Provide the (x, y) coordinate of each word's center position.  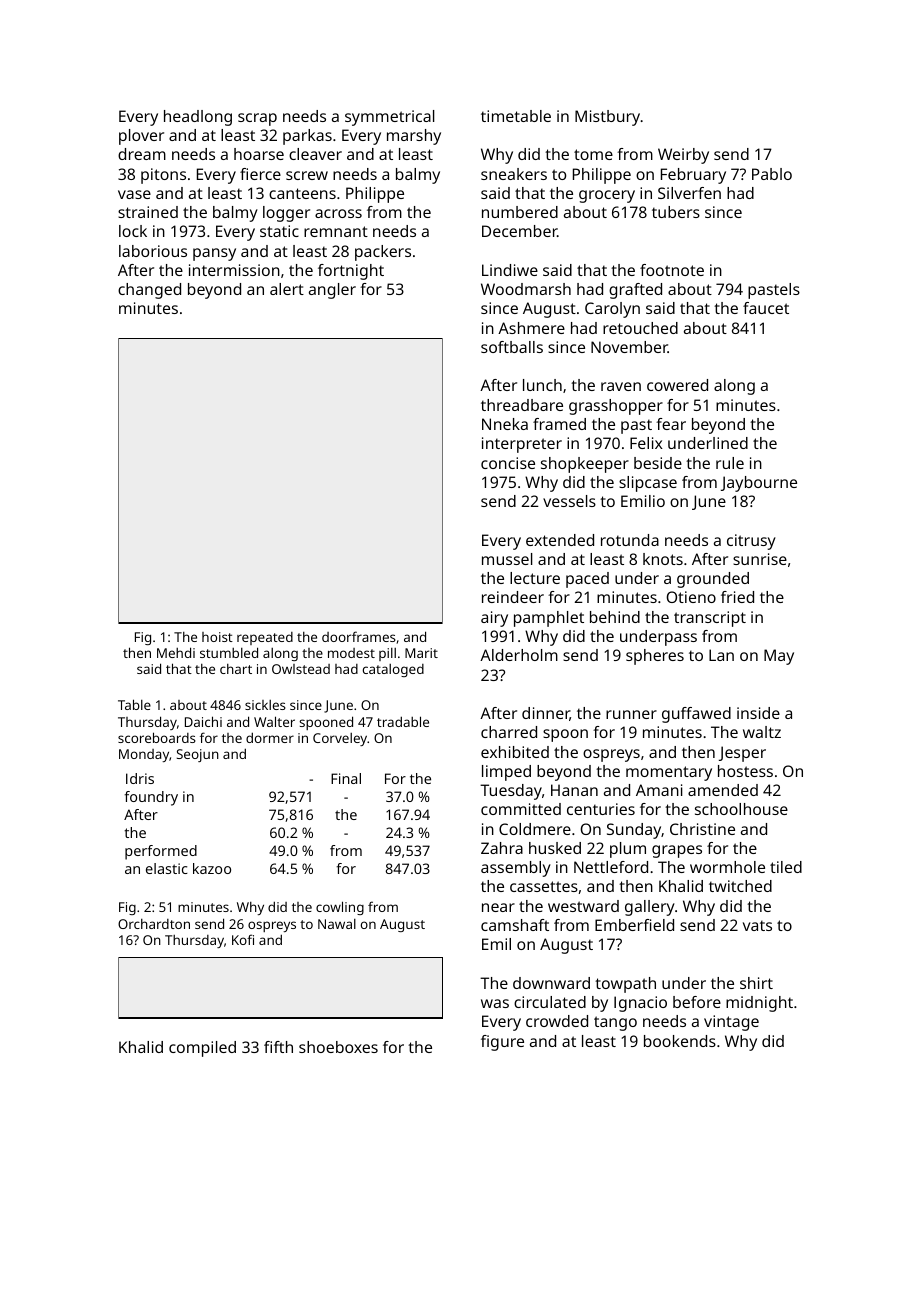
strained (148, 212)
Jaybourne (759, 484)
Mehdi (176, 652)
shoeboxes (338, 1047)
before (697, 1002)
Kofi (243, 939)
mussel (507, 559)
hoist (217, 637)
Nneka (505, 424)
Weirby (683, 156)
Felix (646, 443)
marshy (414, 137)
